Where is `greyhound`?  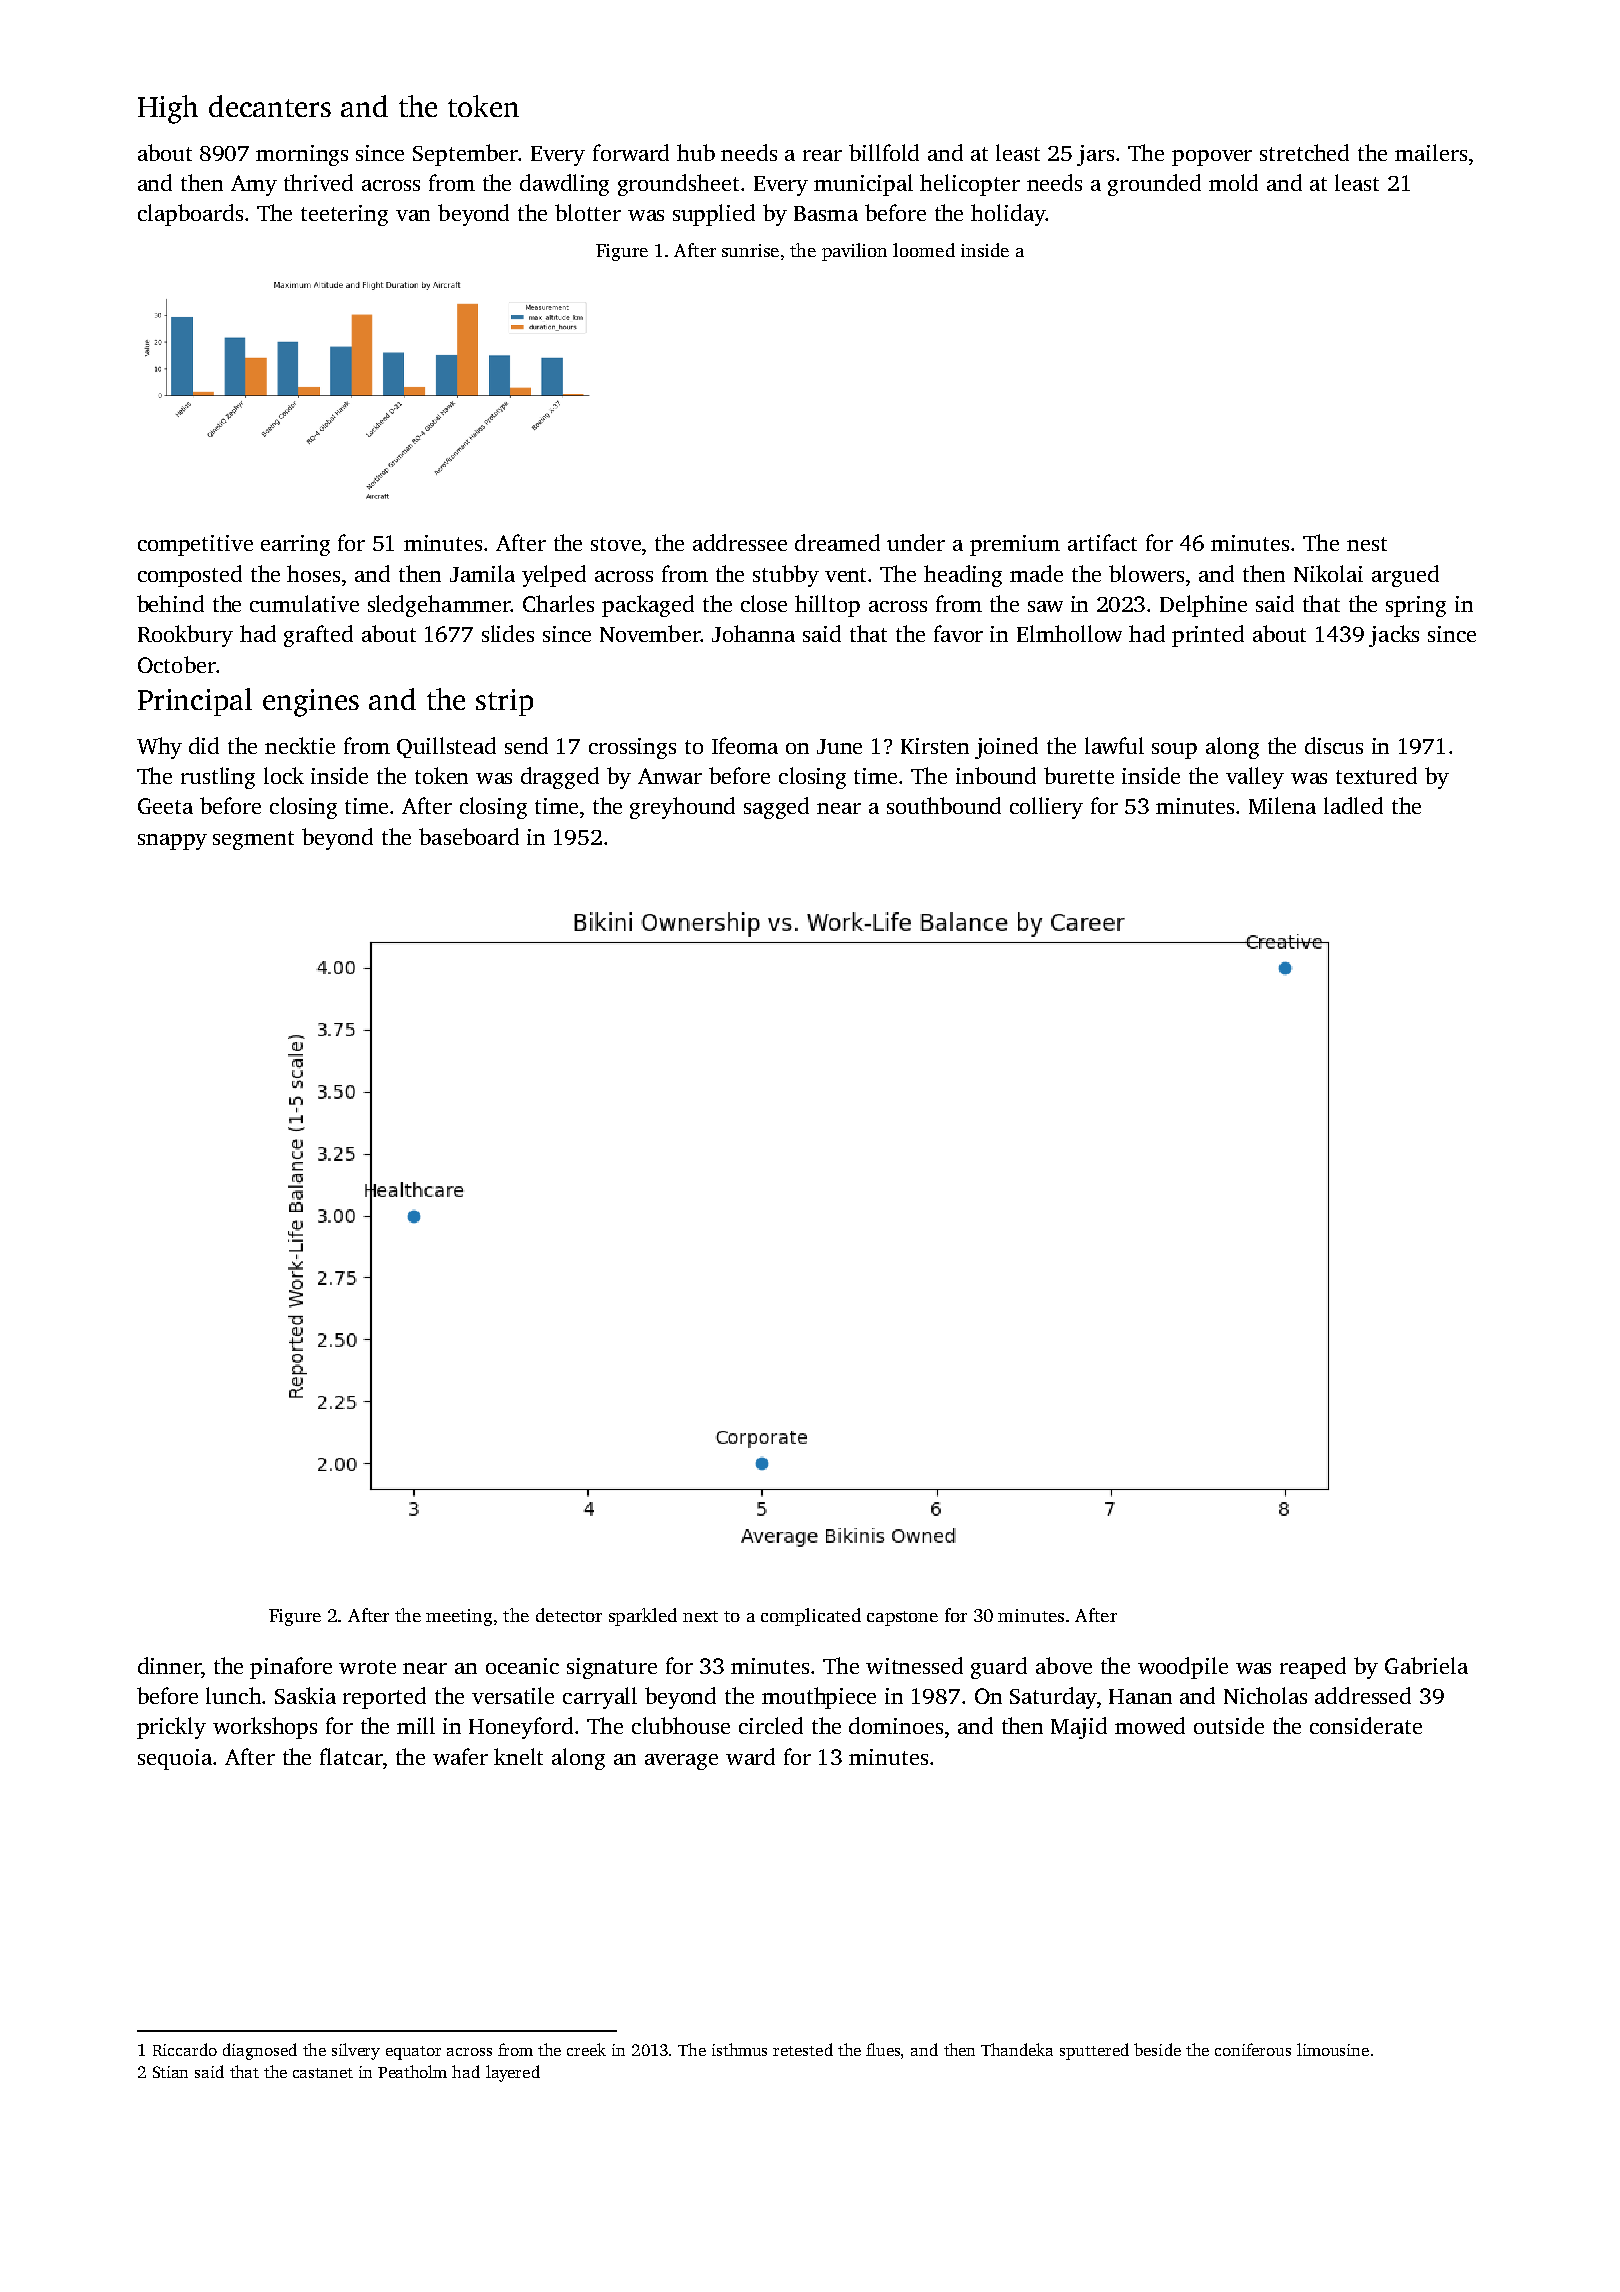
greyhound is located at coordinates (682, 808).
